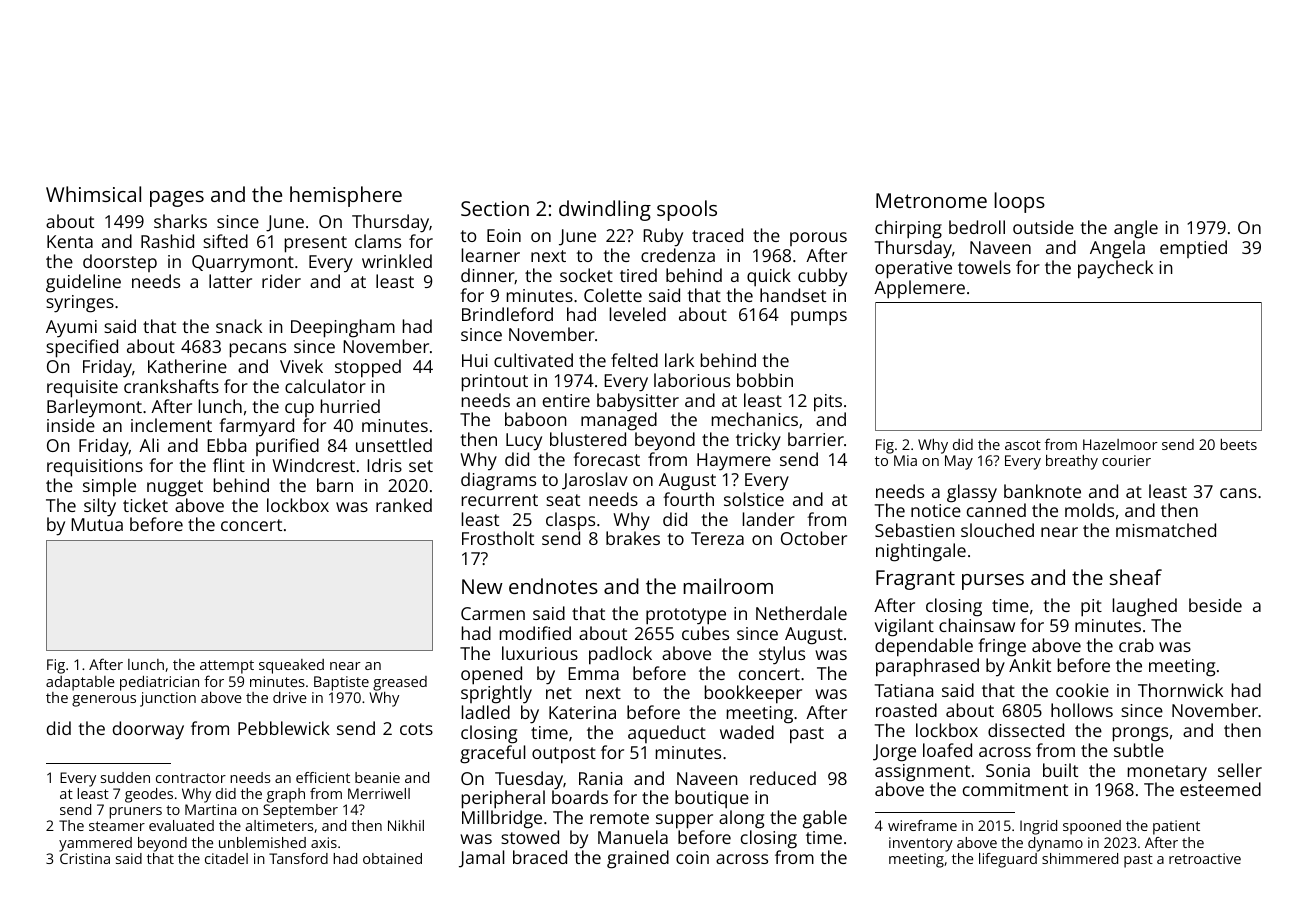  I want to click on hemisphere, so click(346, 196).
